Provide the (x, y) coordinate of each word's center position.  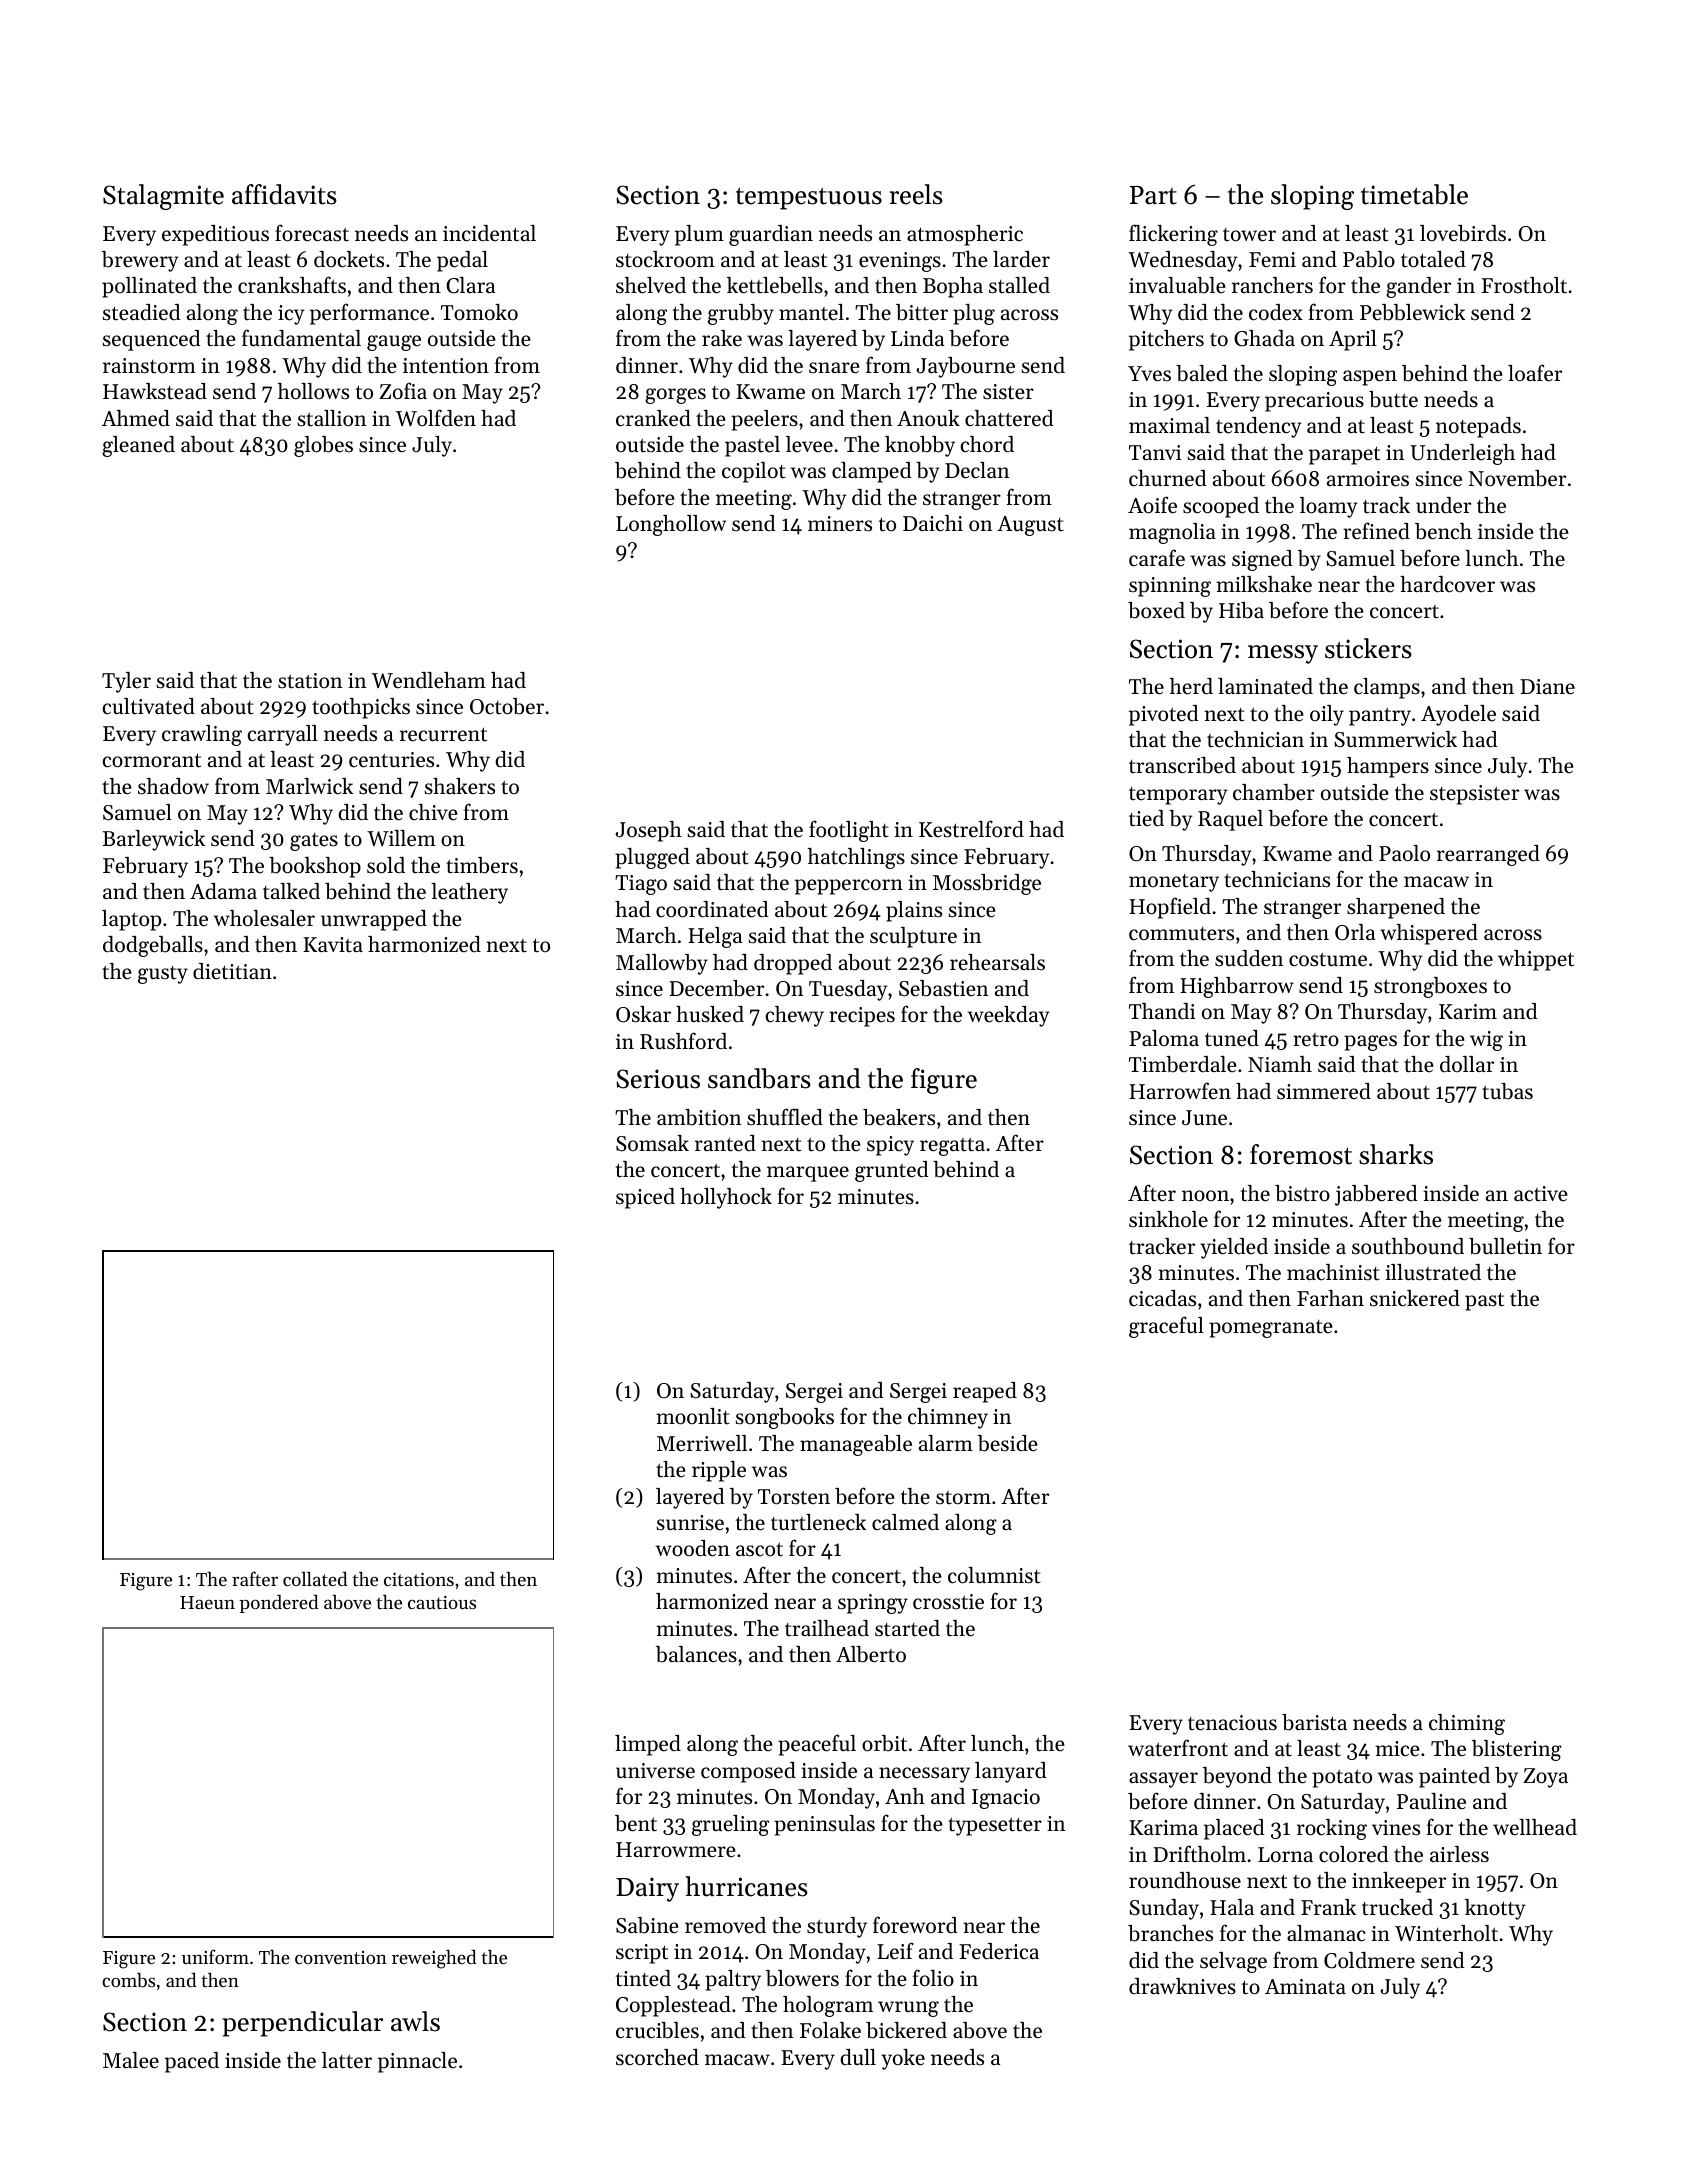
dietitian (232, 971)
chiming (1467, 1724)
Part (1153, 195)
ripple (719, 1471)
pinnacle (417, 2062)
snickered (1415, 1298)
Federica (999, 1951)
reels (916, 194)
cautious (442, 1602)
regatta (952, 1146)
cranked (653, 418)
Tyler (126, 682)
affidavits (284, 194)
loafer (1535, 373)
